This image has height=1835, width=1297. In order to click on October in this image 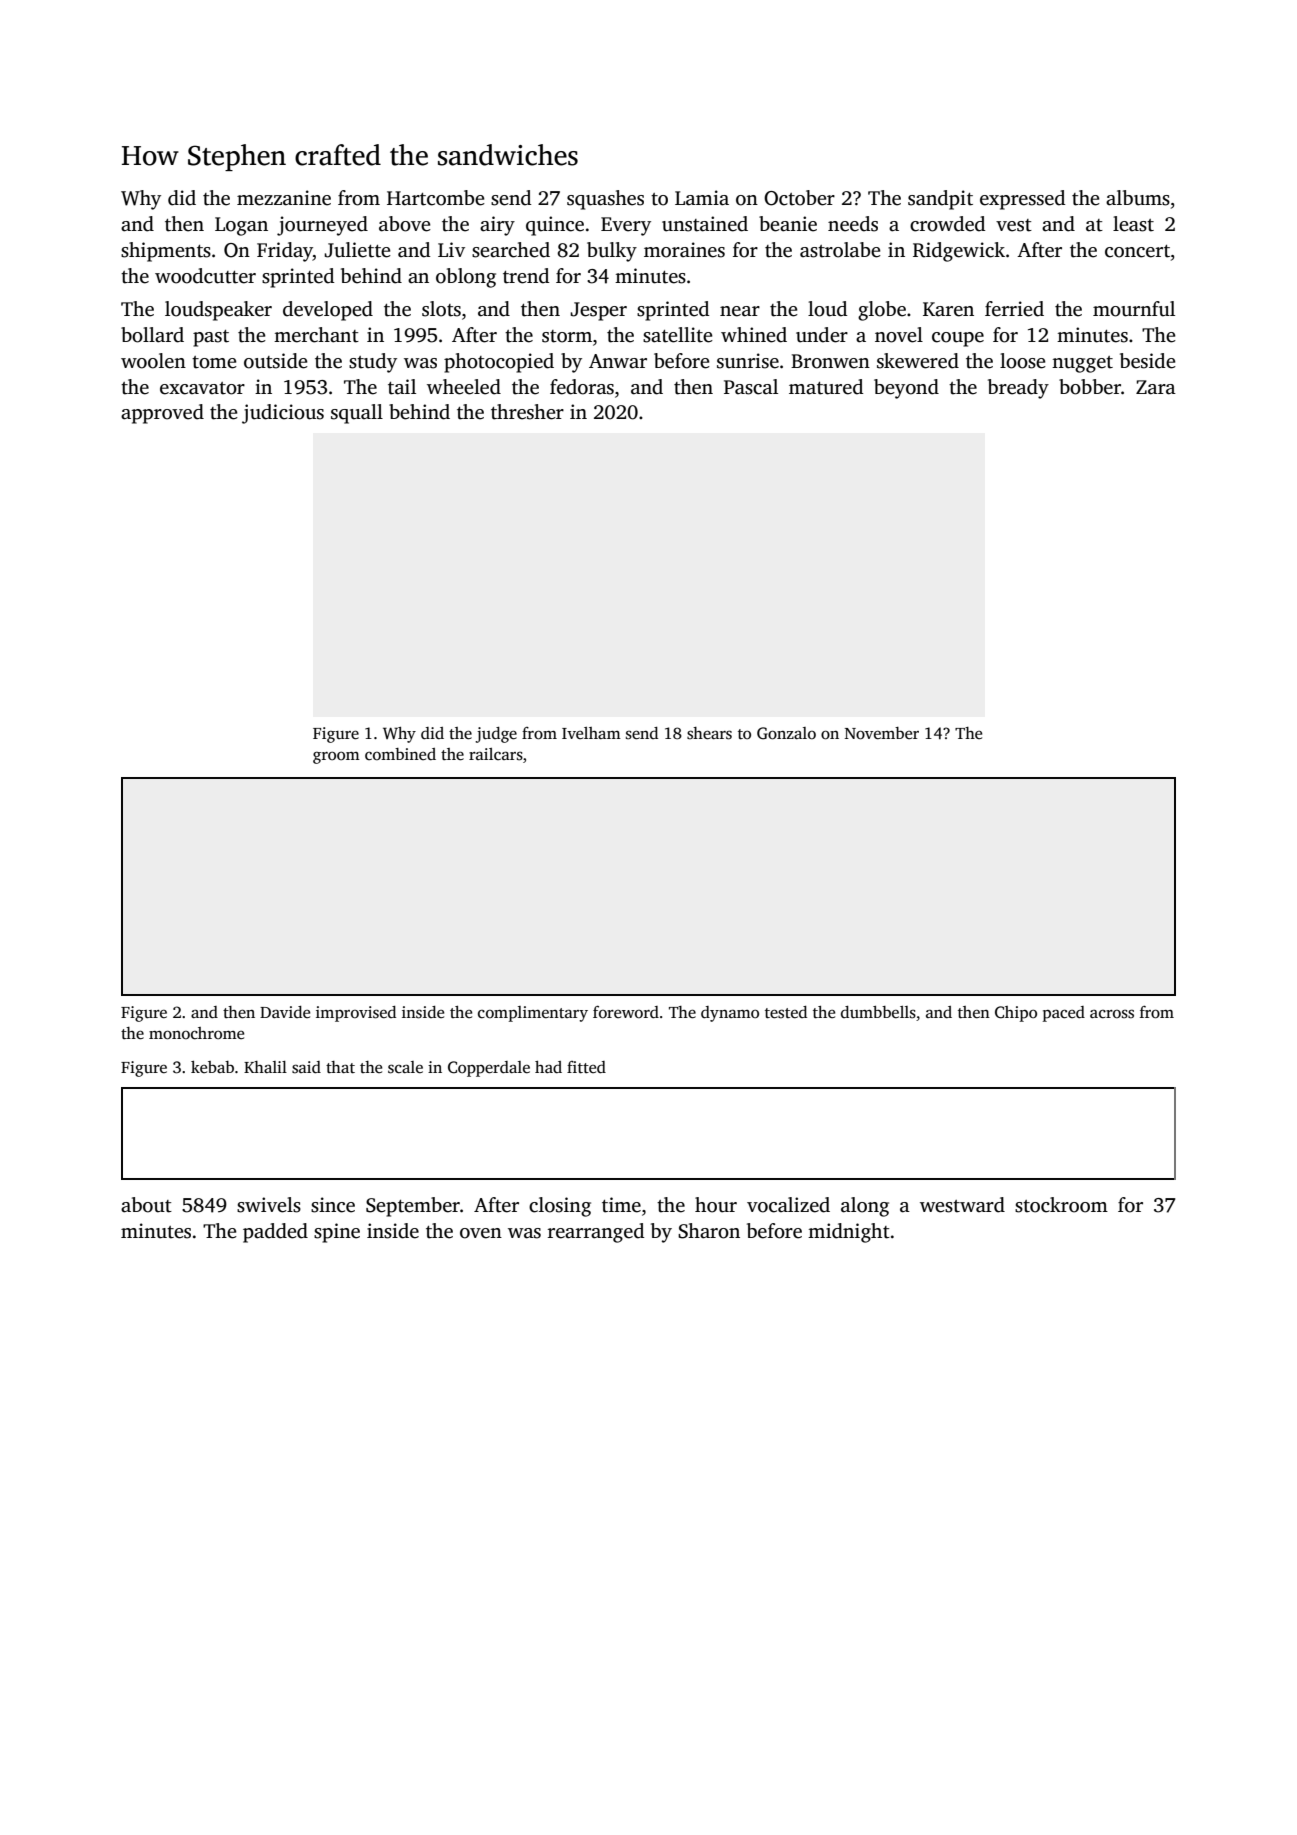, I will do `click(799, 198)`.
